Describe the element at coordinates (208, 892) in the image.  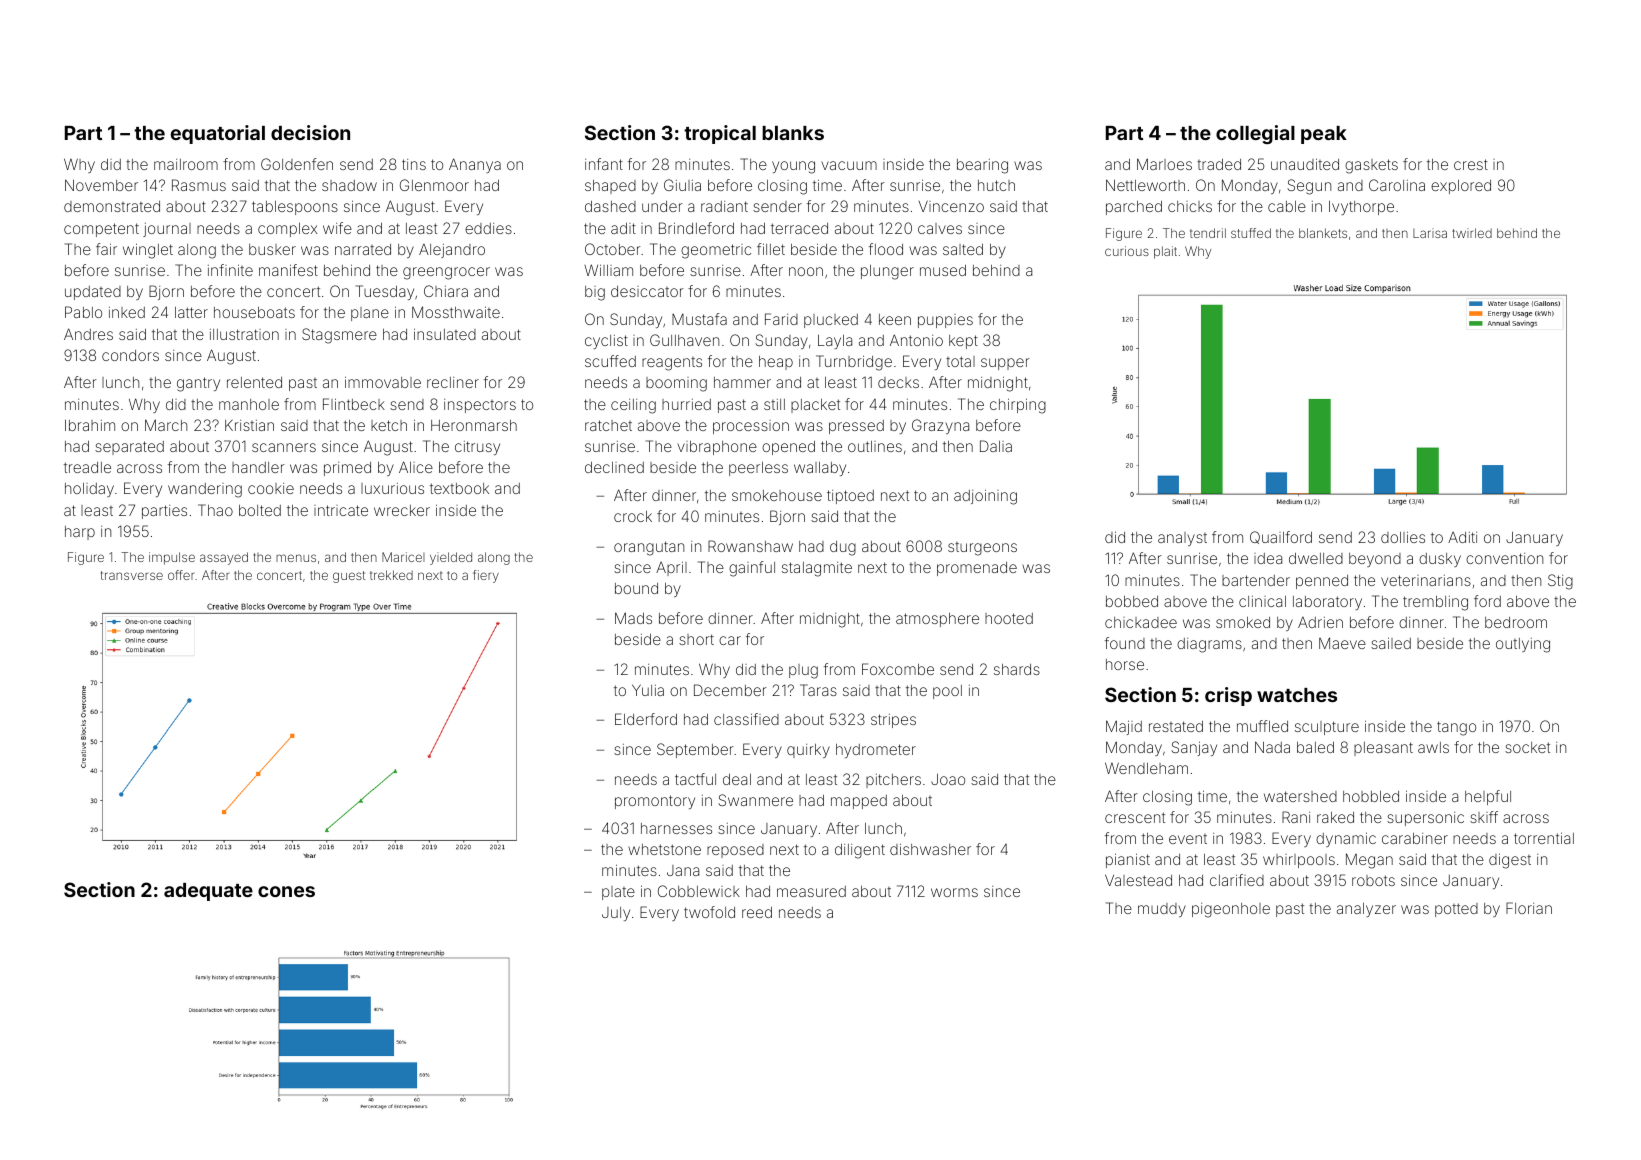
I see `adequate` at that location.
